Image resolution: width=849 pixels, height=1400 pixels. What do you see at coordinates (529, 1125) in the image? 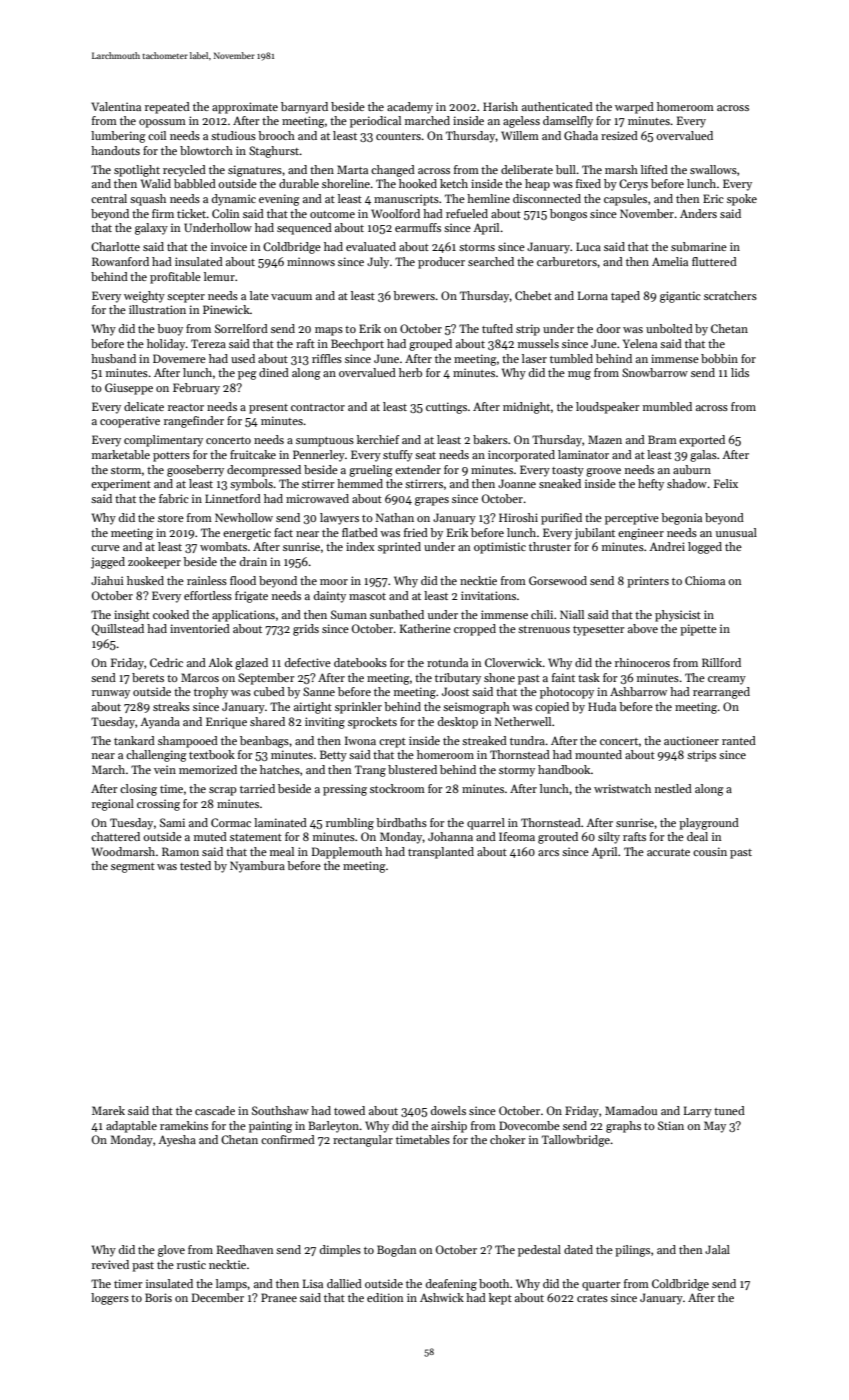
I see `Dovecombe` at bounding box center [529, 1125].
